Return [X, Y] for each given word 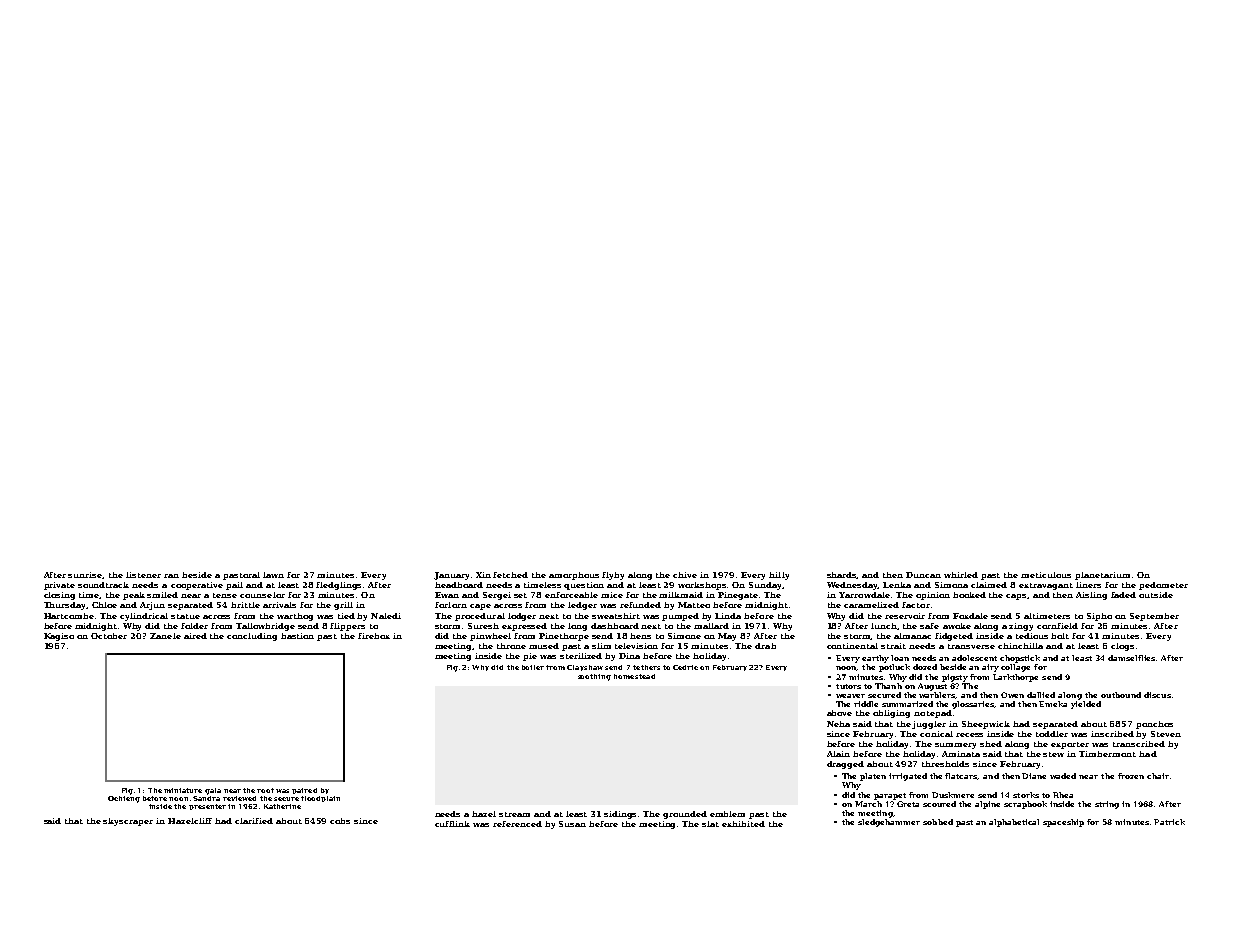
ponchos [1154, 725]
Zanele [165, 636]
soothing [594, 677]
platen [873, 777]
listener [143, 575]
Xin [483, 575]
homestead [634, 676]
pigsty [955, 678]
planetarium [1102, 576]
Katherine [282, 806]
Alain [838, 754]
